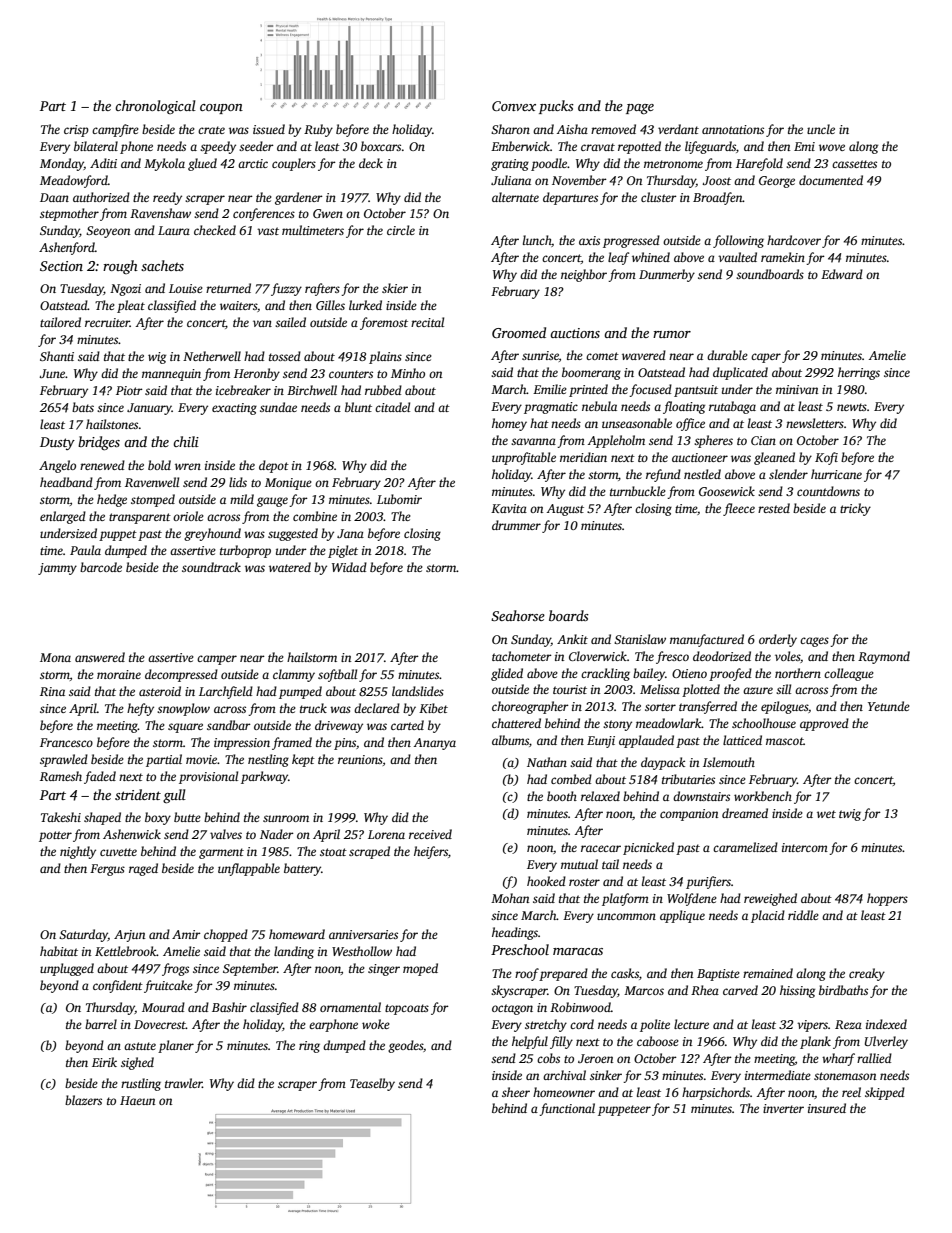 This page has height=1233, width=952. Describe the element at coordinates (849, 674) in the page. I see `colleague` at that location.
